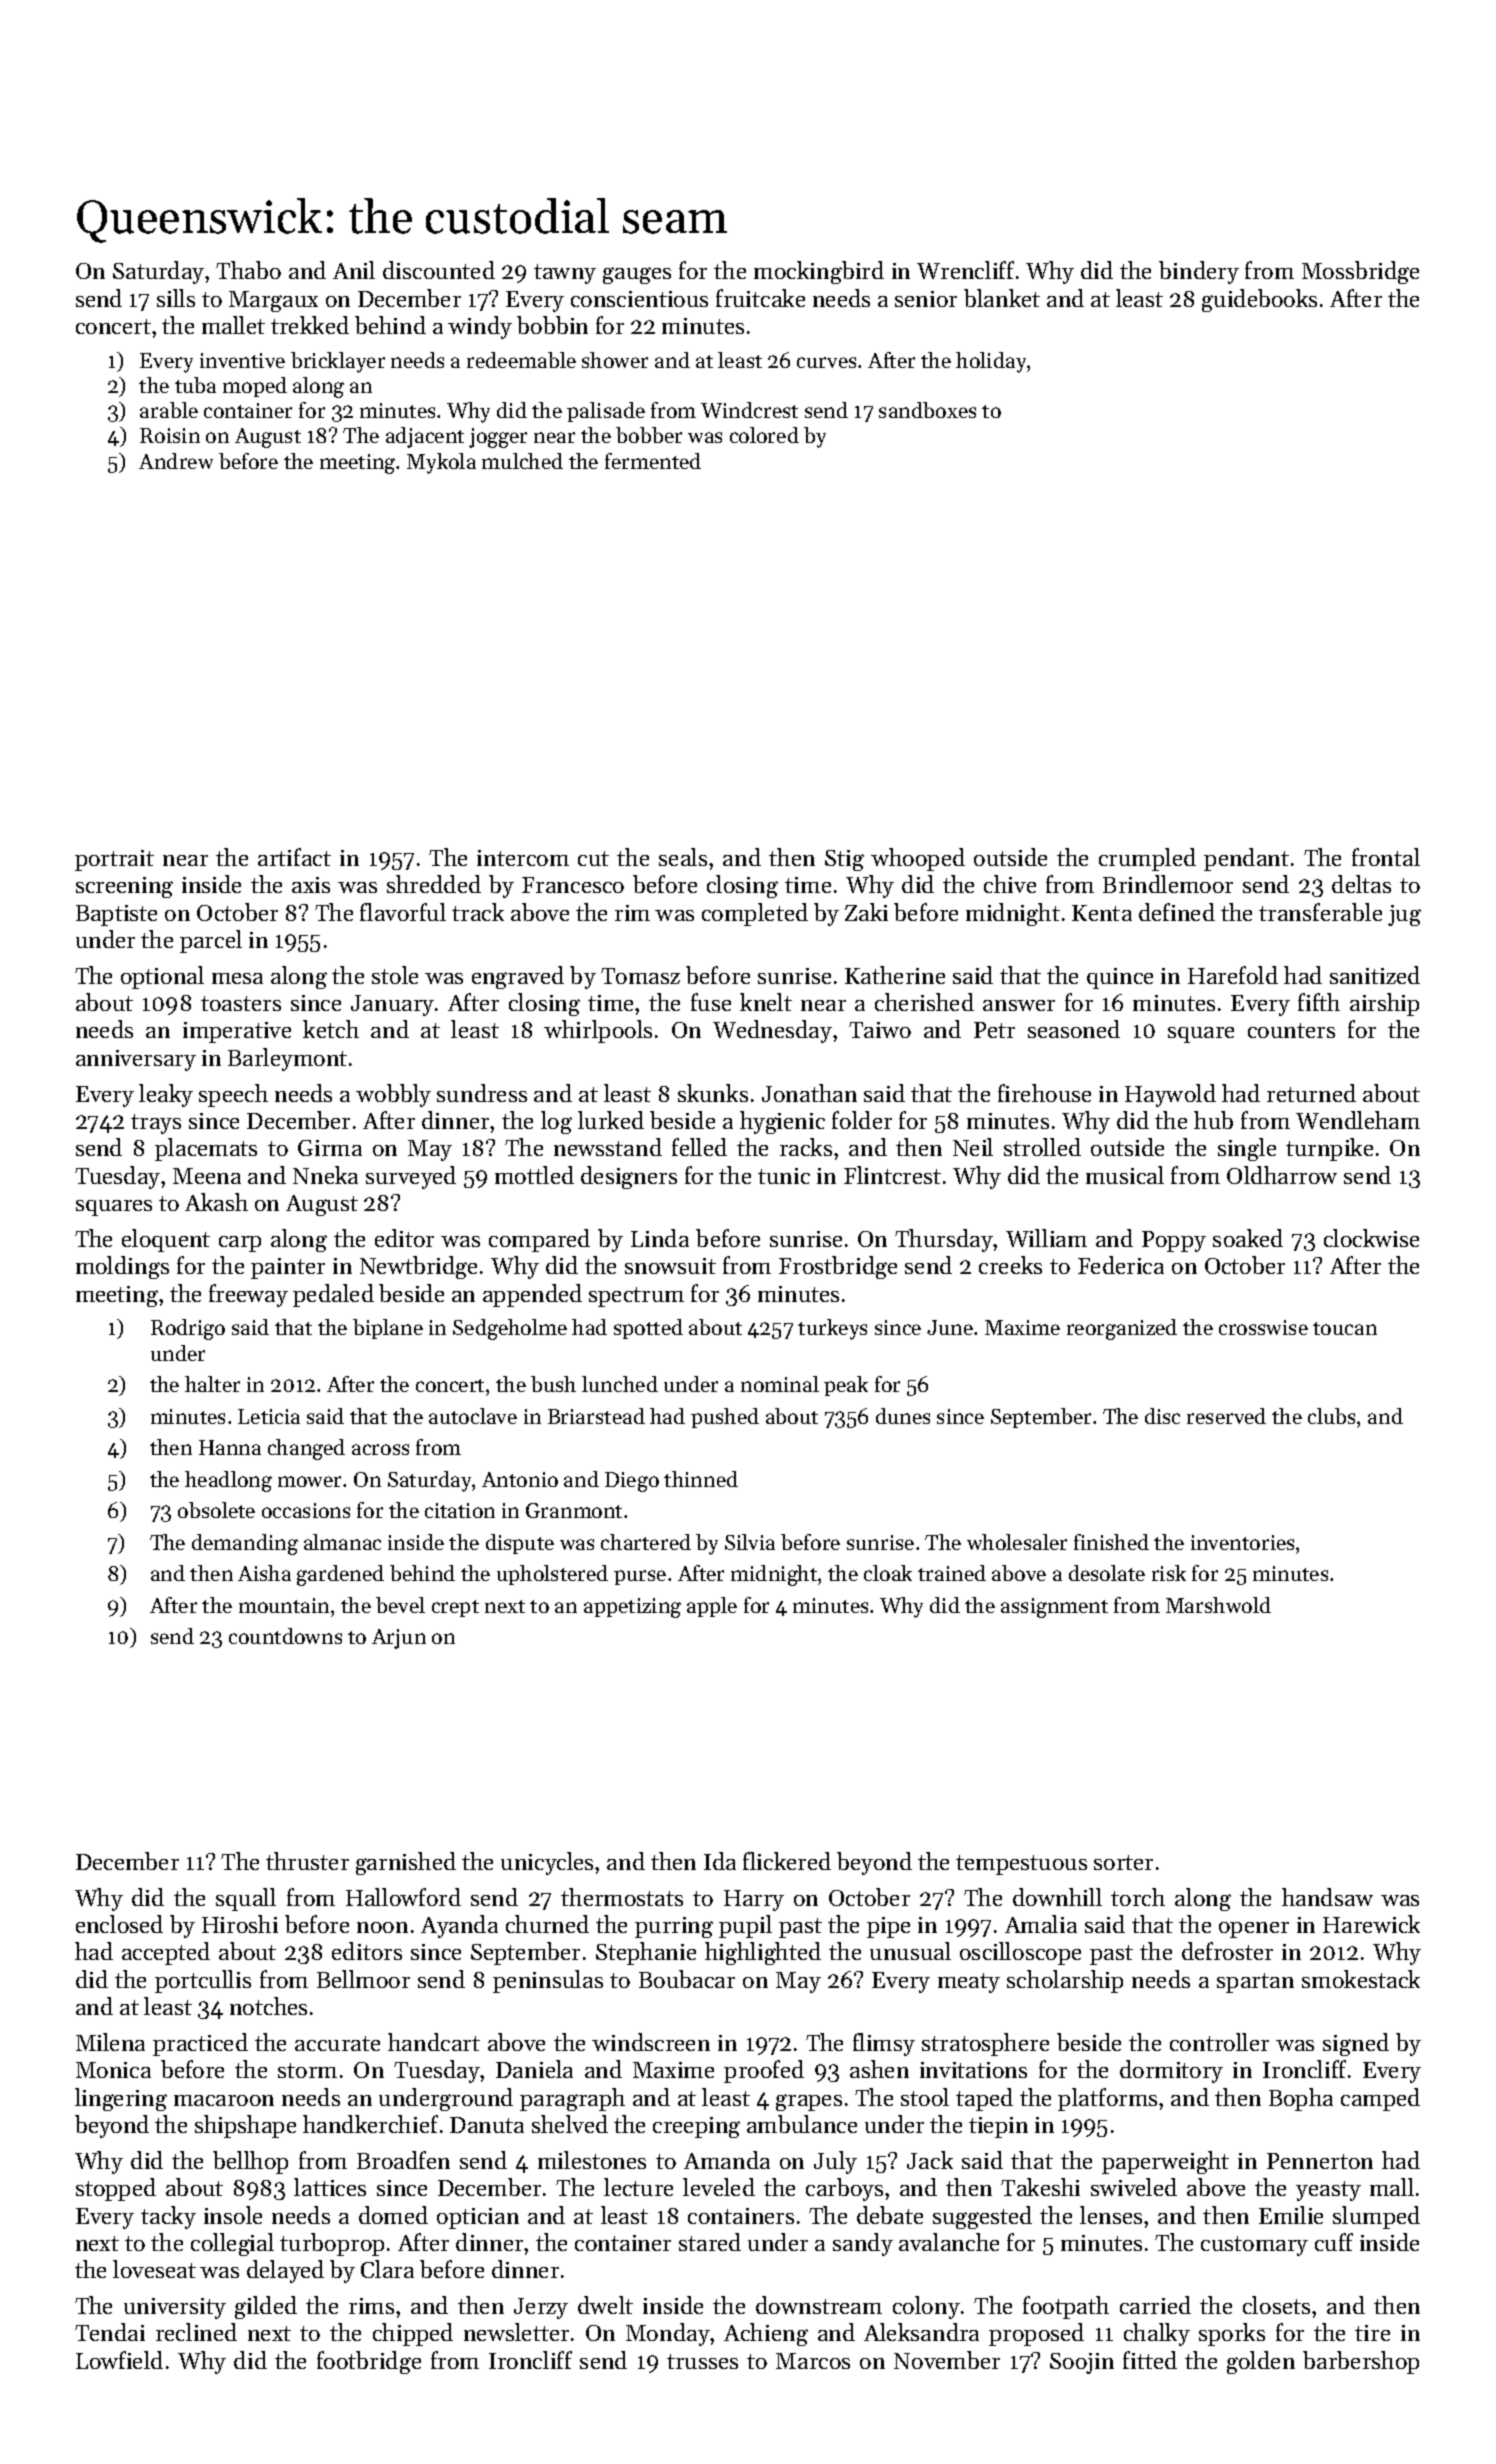 This screenshot has width=1496, height=2464. Describe the element at coordinates (552, 1575) in the screenshot. I see `upholstered` at that location.
